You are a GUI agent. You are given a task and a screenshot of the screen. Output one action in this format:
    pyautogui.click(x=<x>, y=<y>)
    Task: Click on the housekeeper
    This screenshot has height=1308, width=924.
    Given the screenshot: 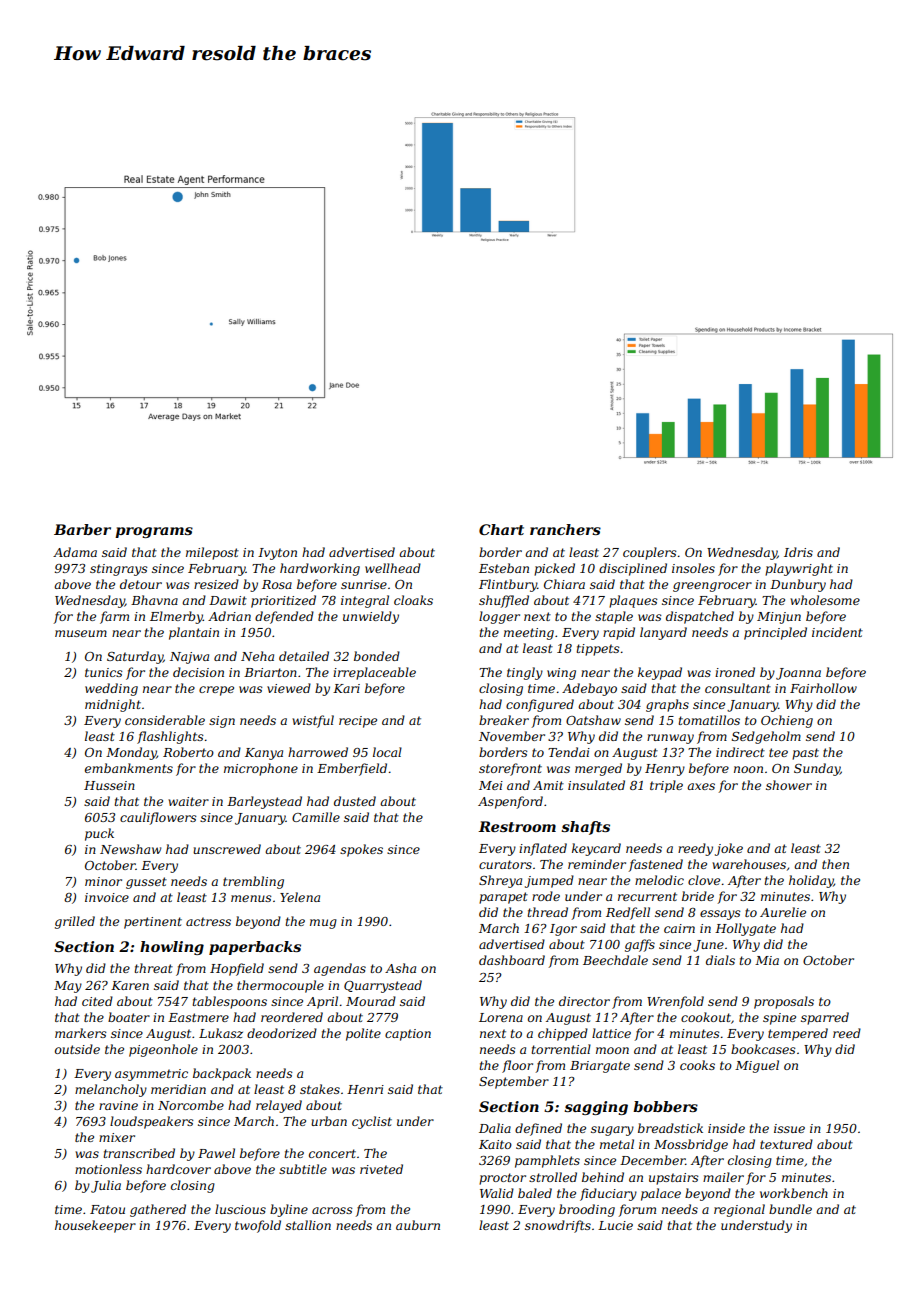 What is the action you would take?
    pyautogui.click(x=95, y=1226)
